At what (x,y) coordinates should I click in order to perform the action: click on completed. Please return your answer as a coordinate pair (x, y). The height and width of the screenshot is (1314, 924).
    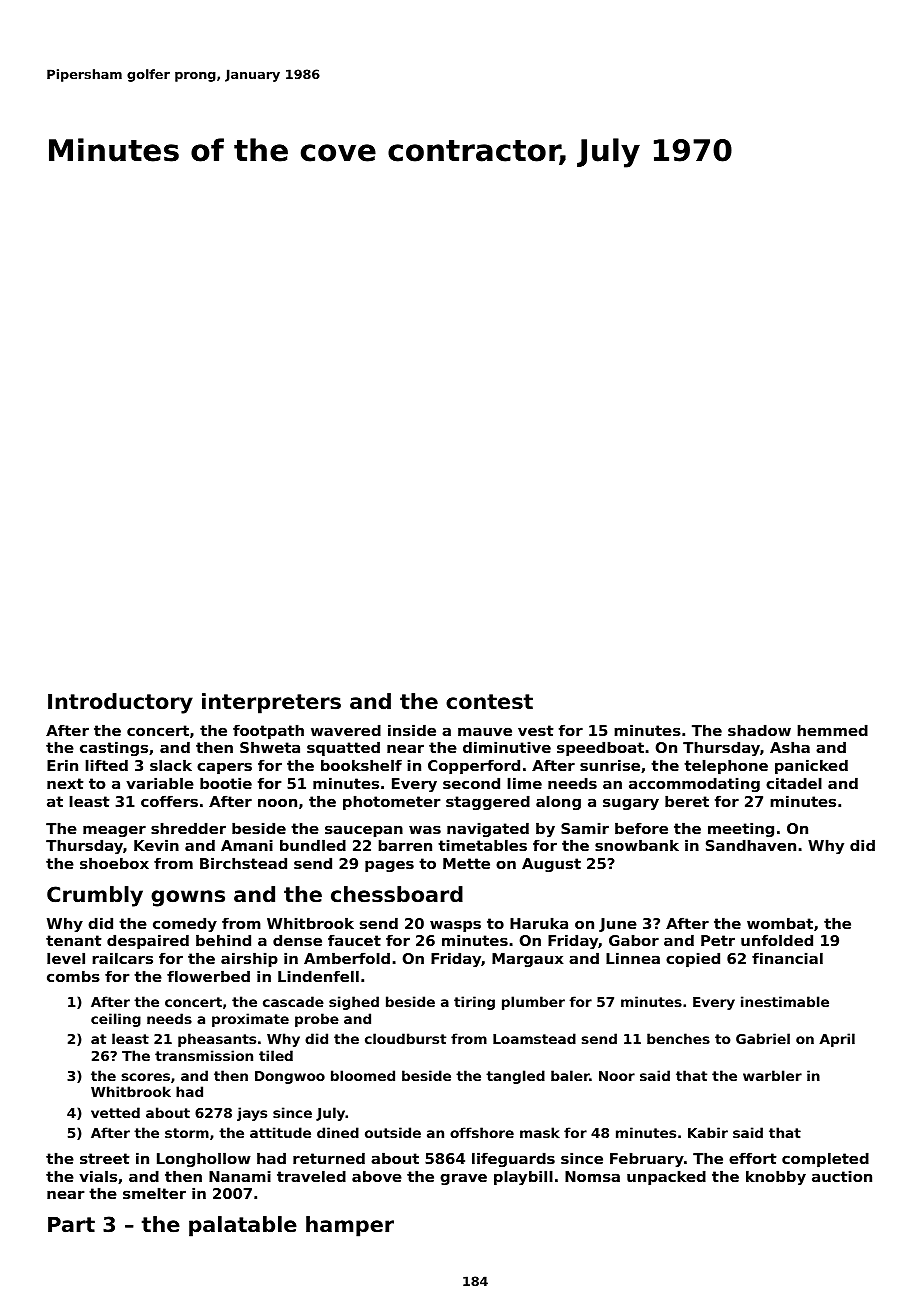
    Looking at the image, I should click on (825, 1159).
